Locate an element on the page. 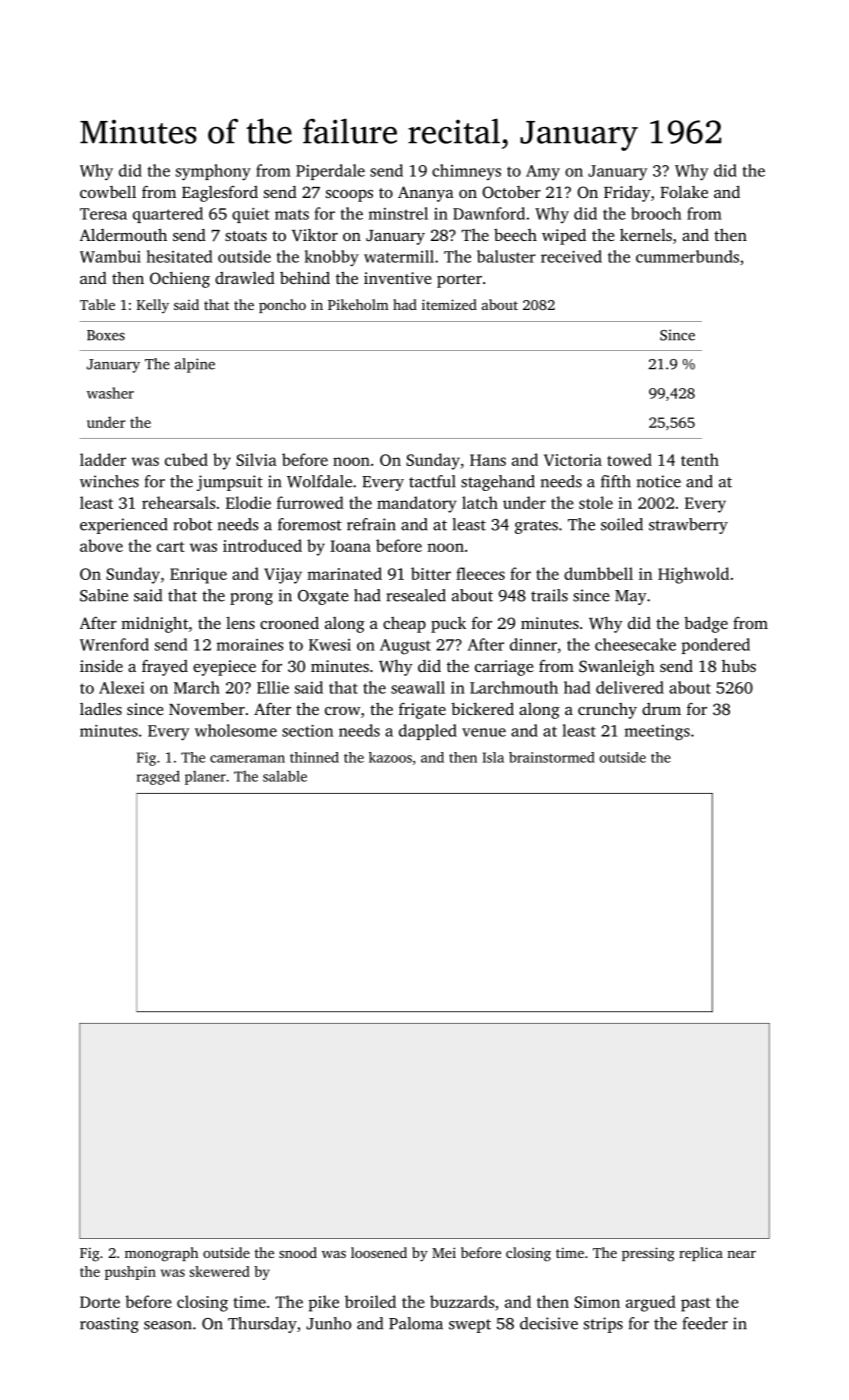 Image resolution: width=849 pixels, height=1400 pixels. alpine is located at coordinates (195, 365).
